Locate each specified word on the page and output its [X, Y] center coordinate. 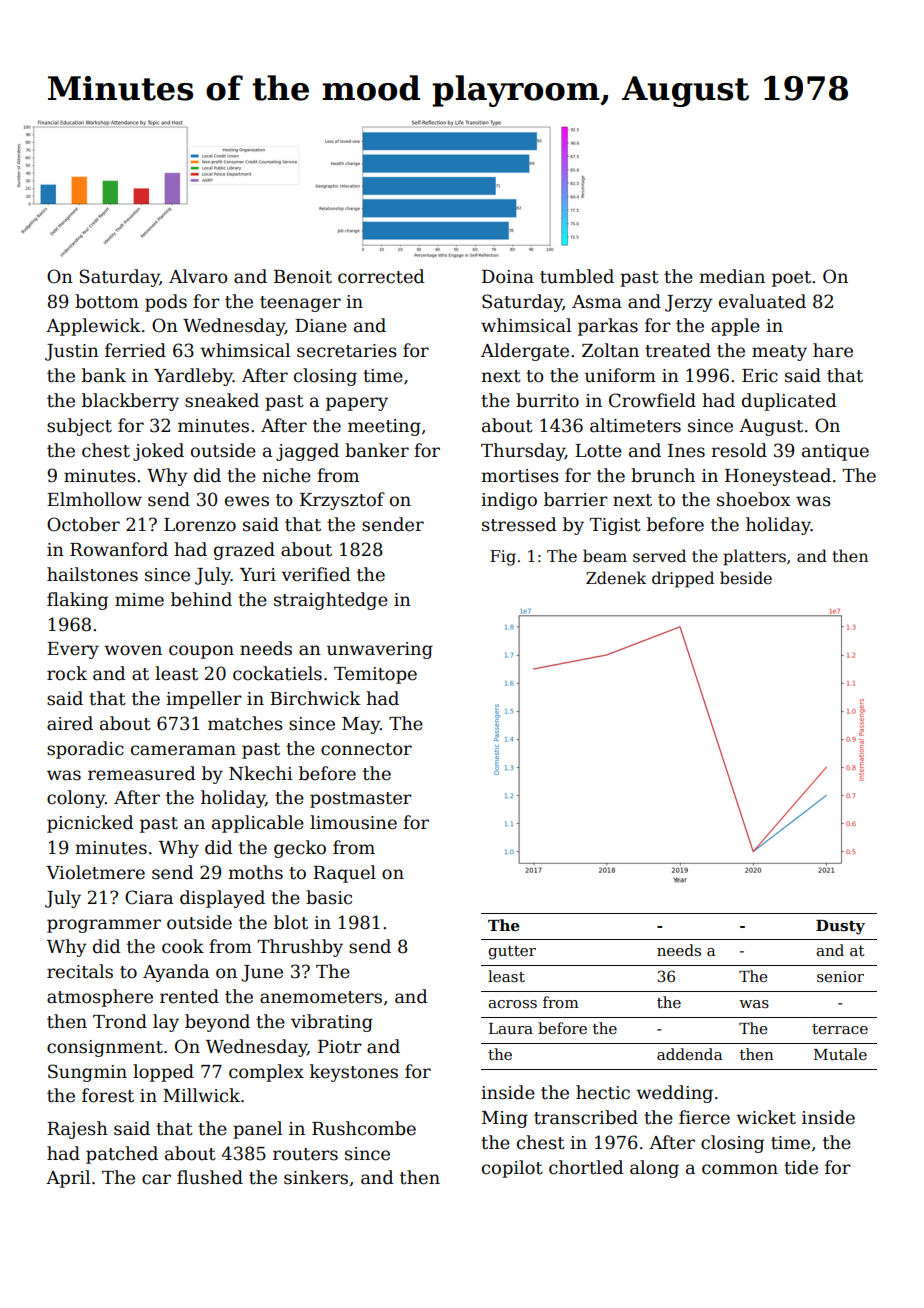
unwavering [380, 650]
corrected [381, 276]
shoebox [753, 499]
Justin [72, 352]
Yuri [258, 575]
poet [791, 279]
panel [257, 1130]
